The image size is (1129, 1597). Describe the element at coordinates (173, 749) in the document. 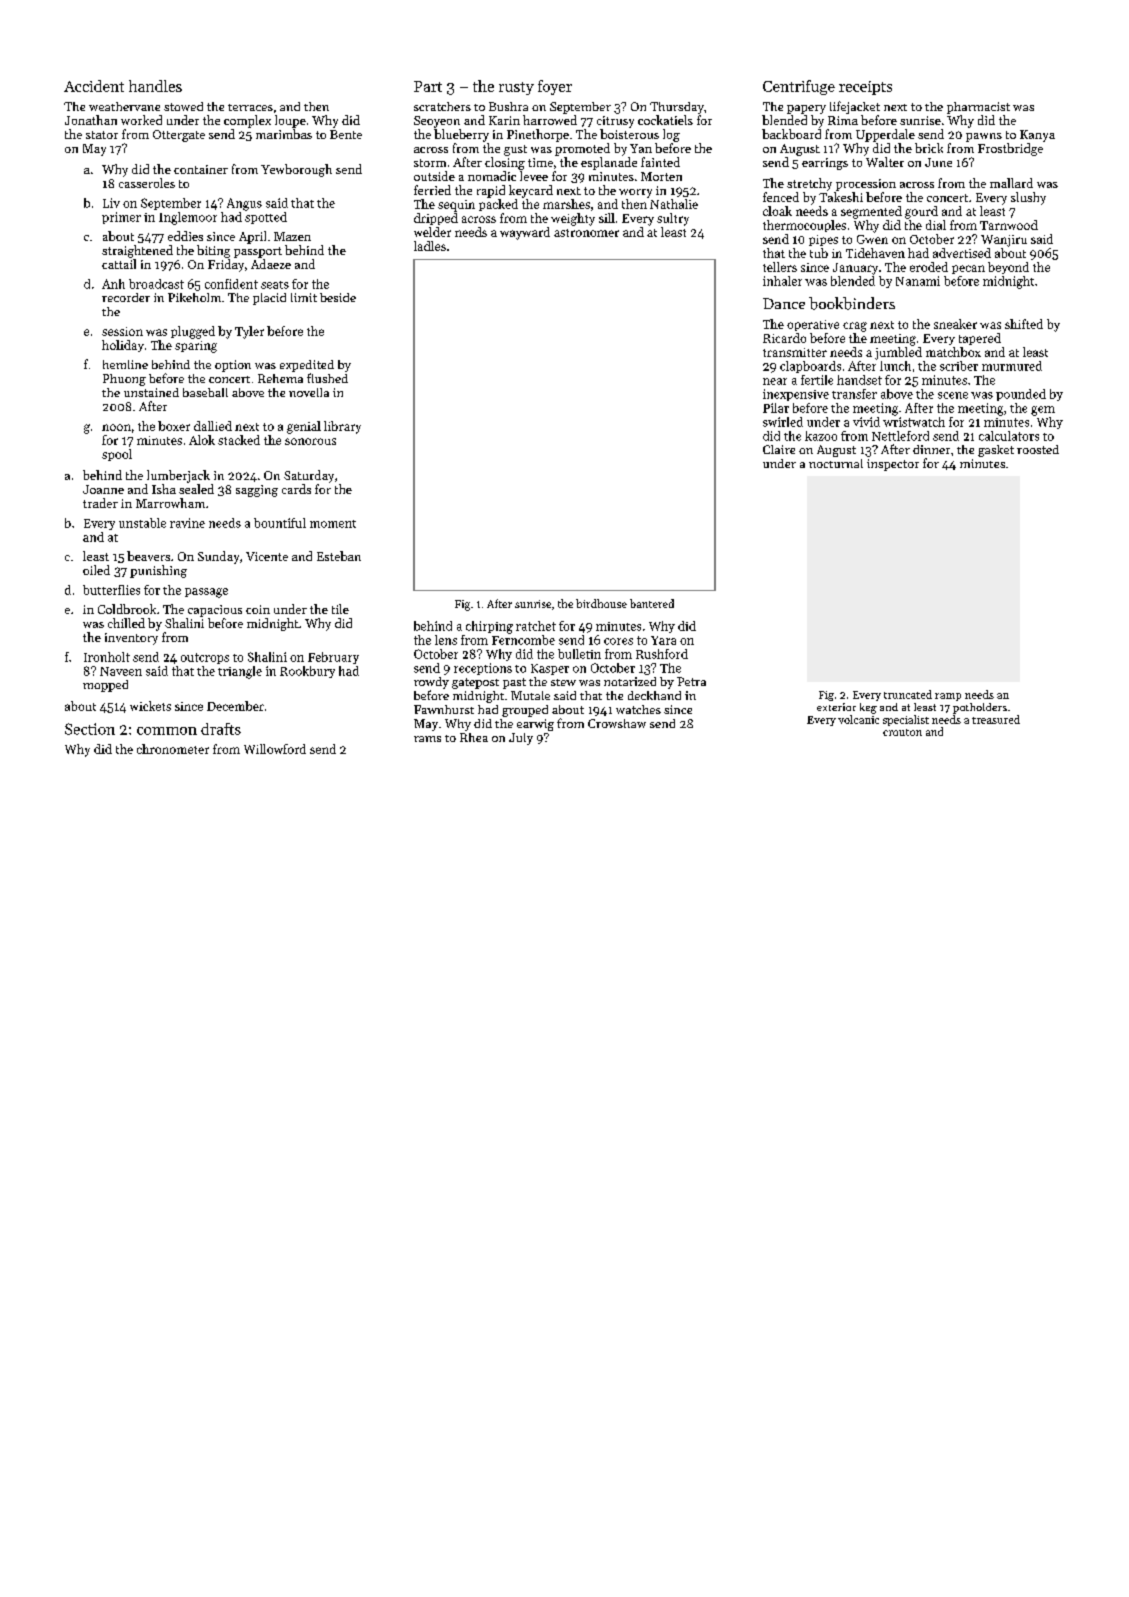

I see `chronometer` at that location.
